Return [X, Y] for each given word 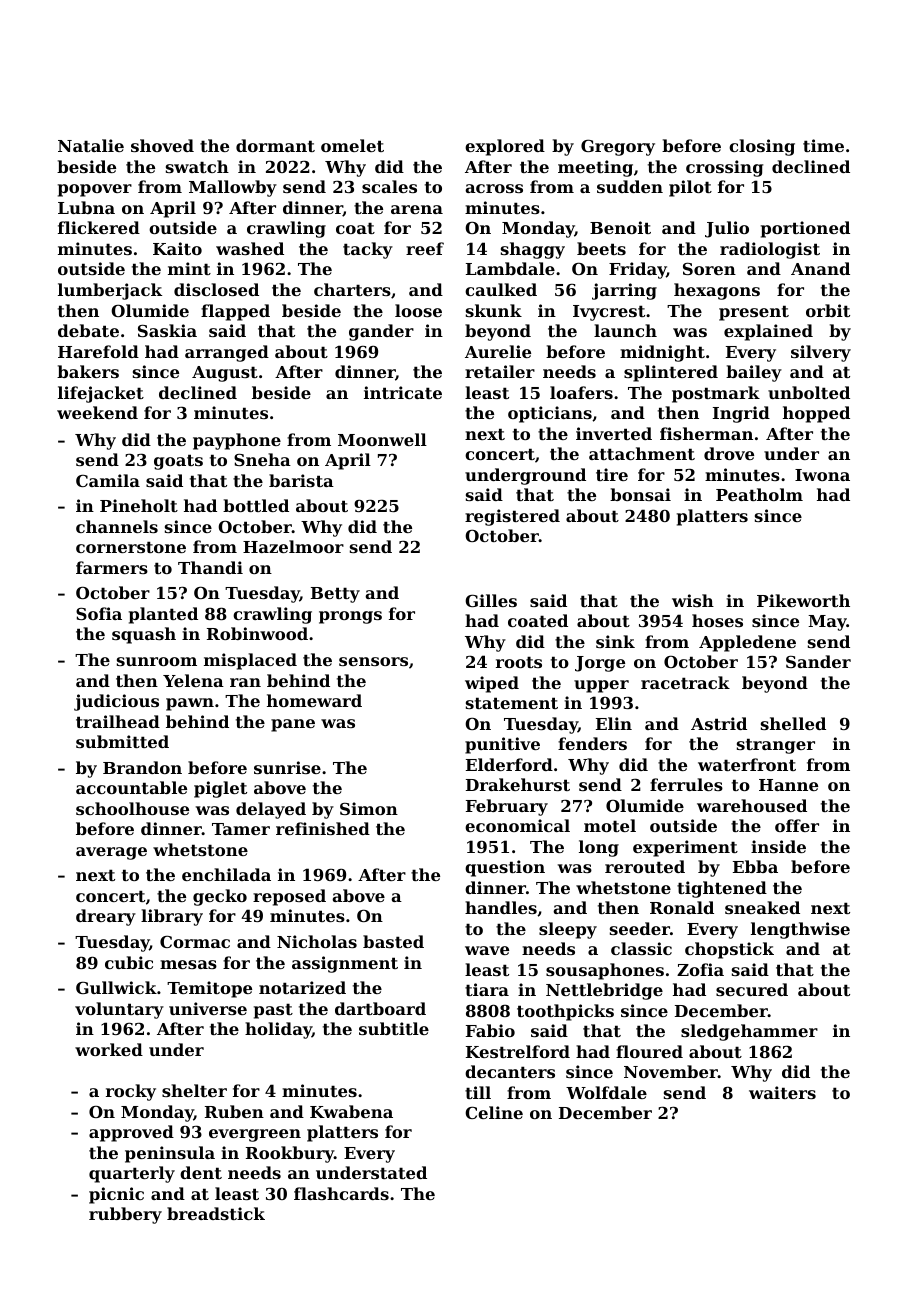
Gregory [618, 147]
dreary [106, 917]
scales [389, 186]
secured [752, 989]
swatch [197, 166]
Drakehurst [518, 784]
